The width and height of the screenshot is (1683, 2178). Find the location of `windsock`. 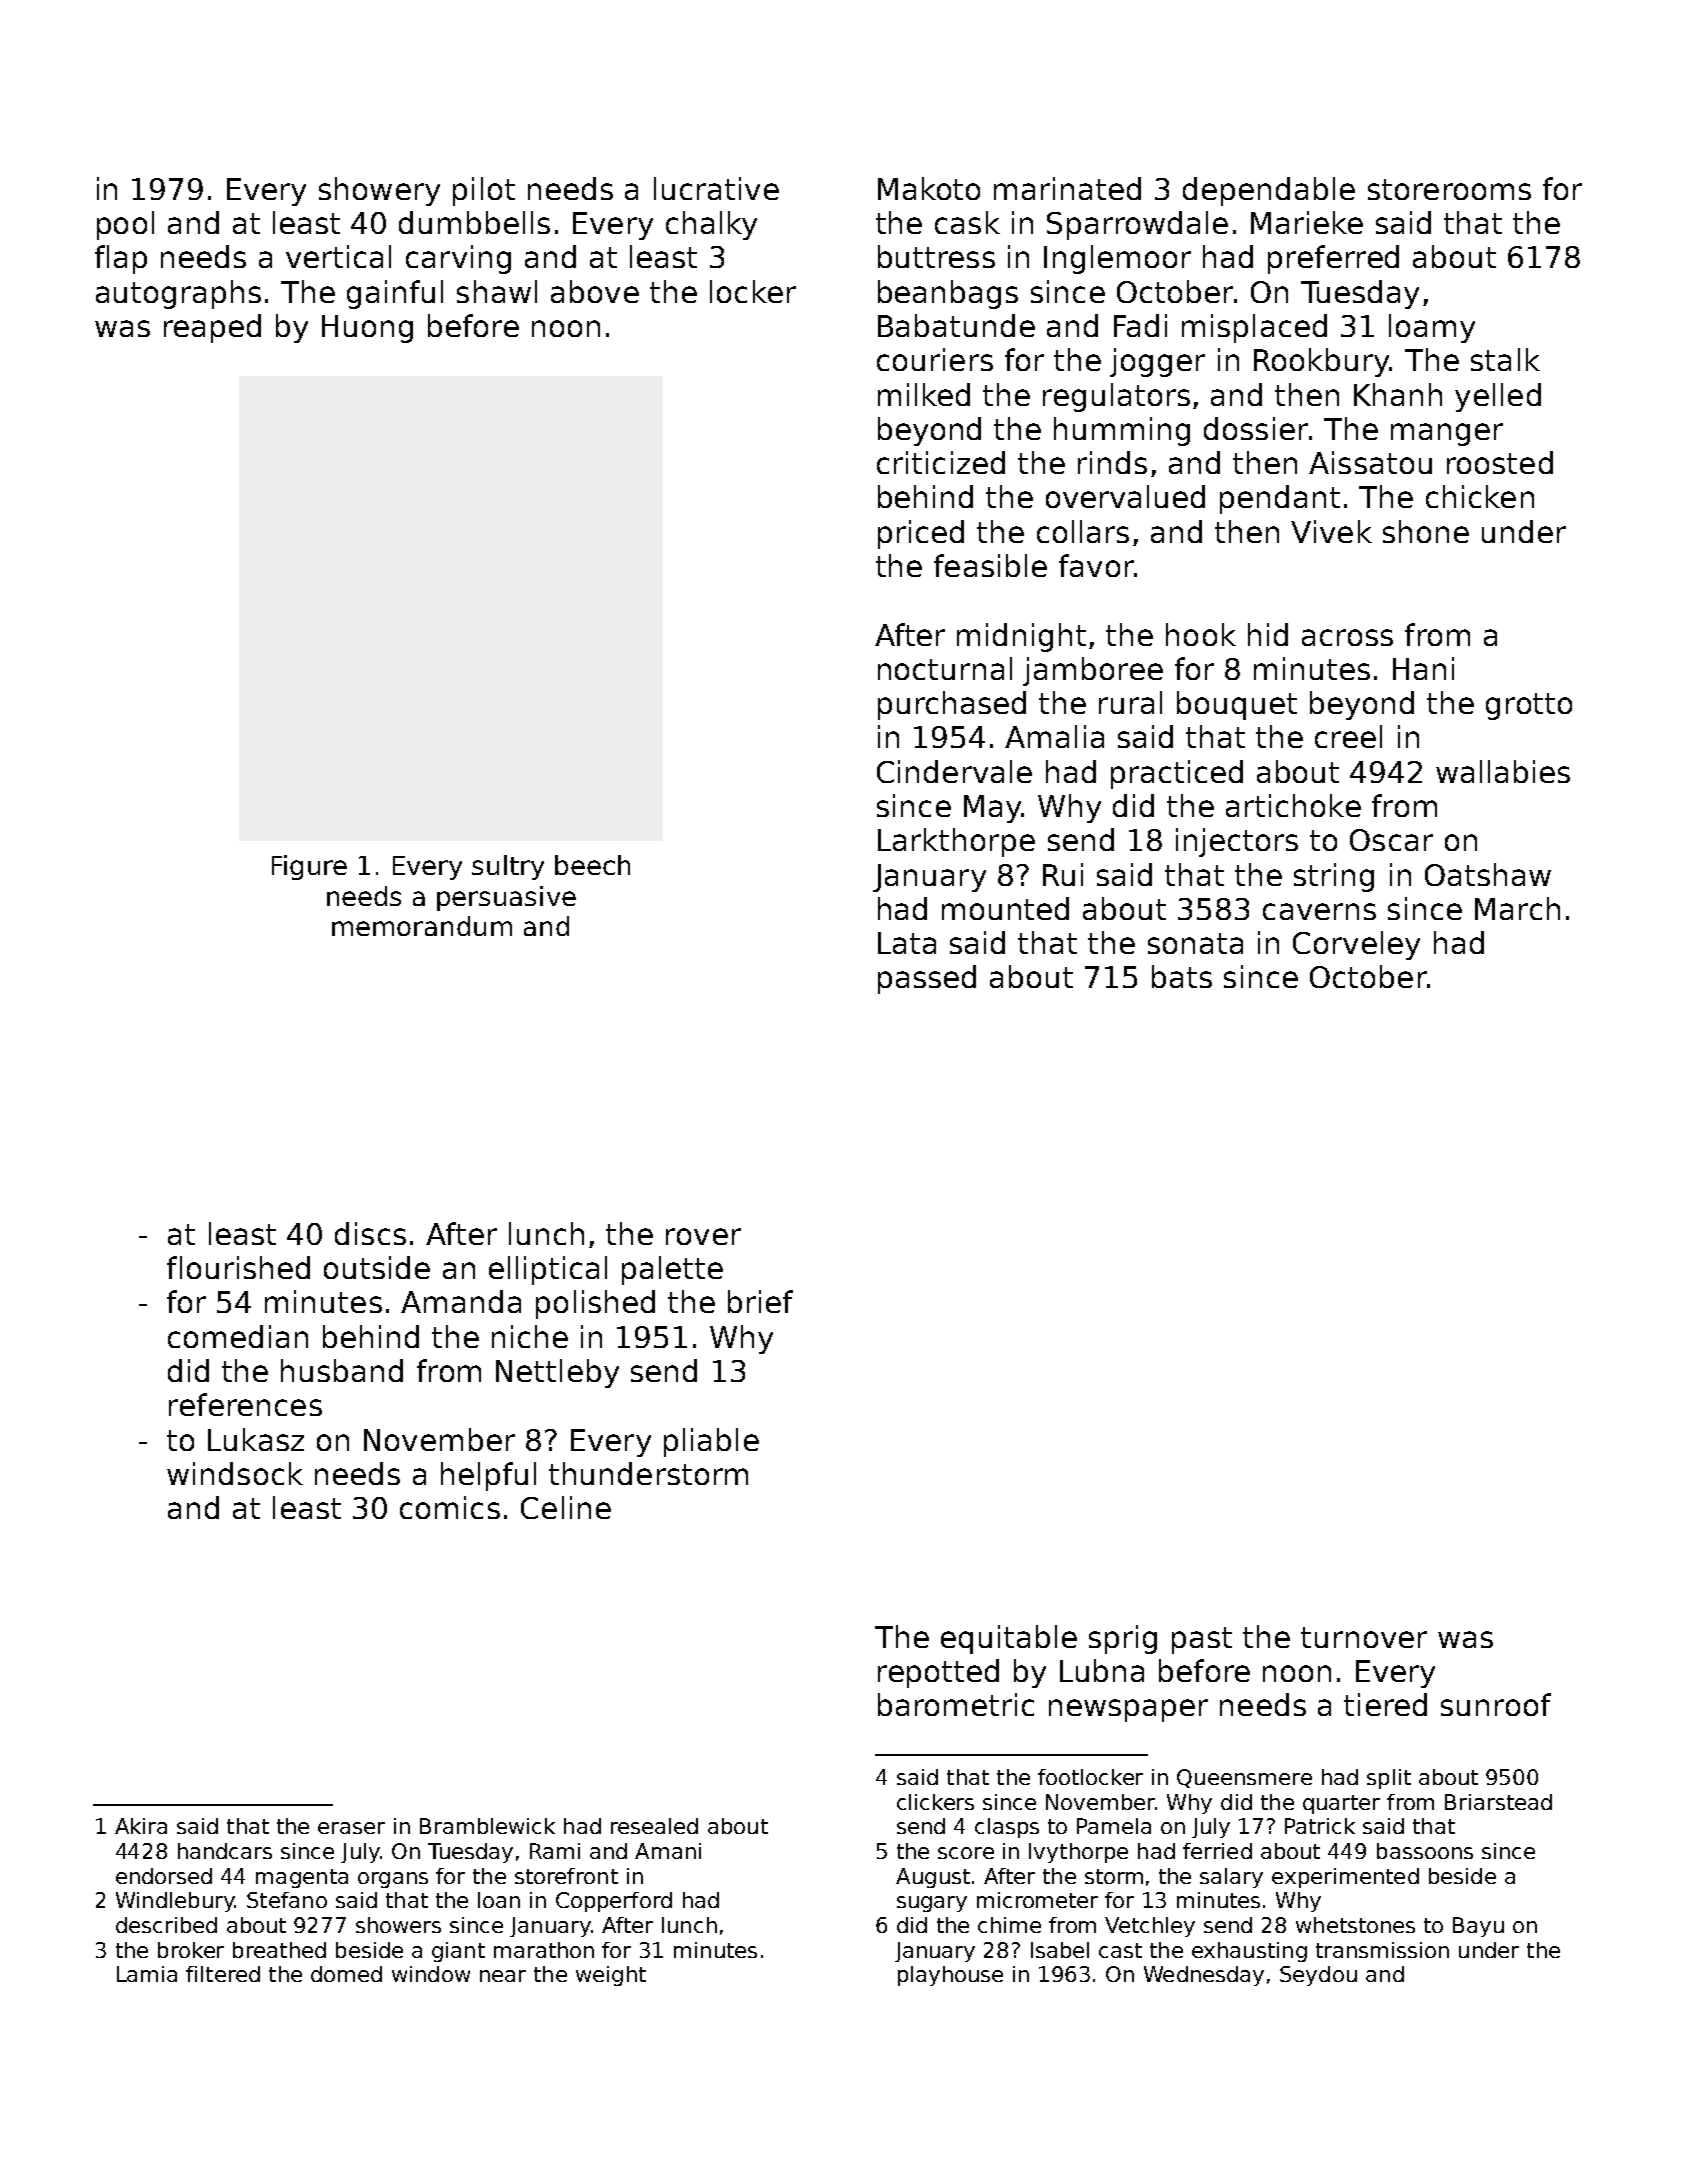

windsock is located at coordinates (235, 1473).
